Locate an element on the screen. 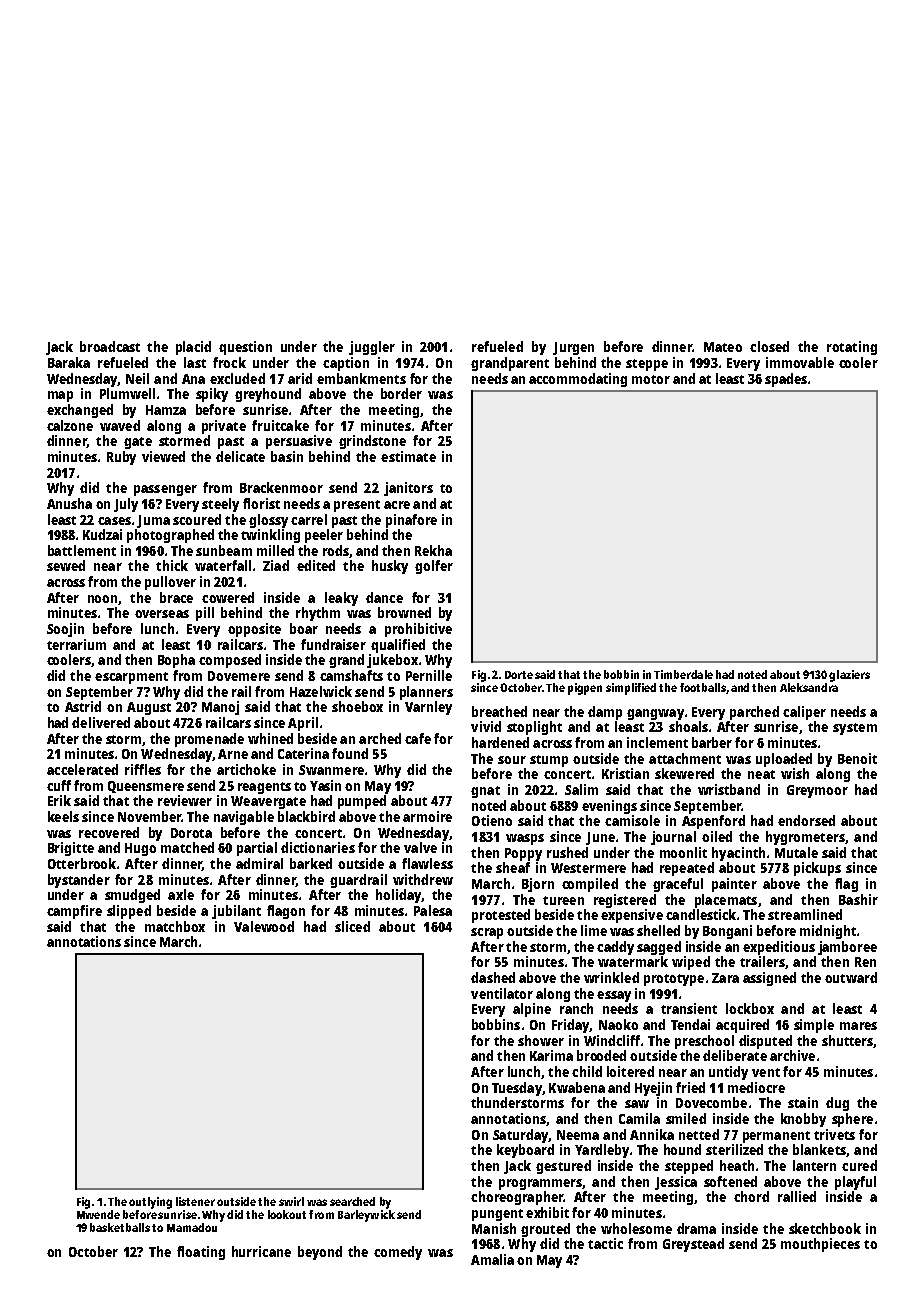 This screenshot has width=924, height=1308. delivered is located at coordinates (101, 722).
